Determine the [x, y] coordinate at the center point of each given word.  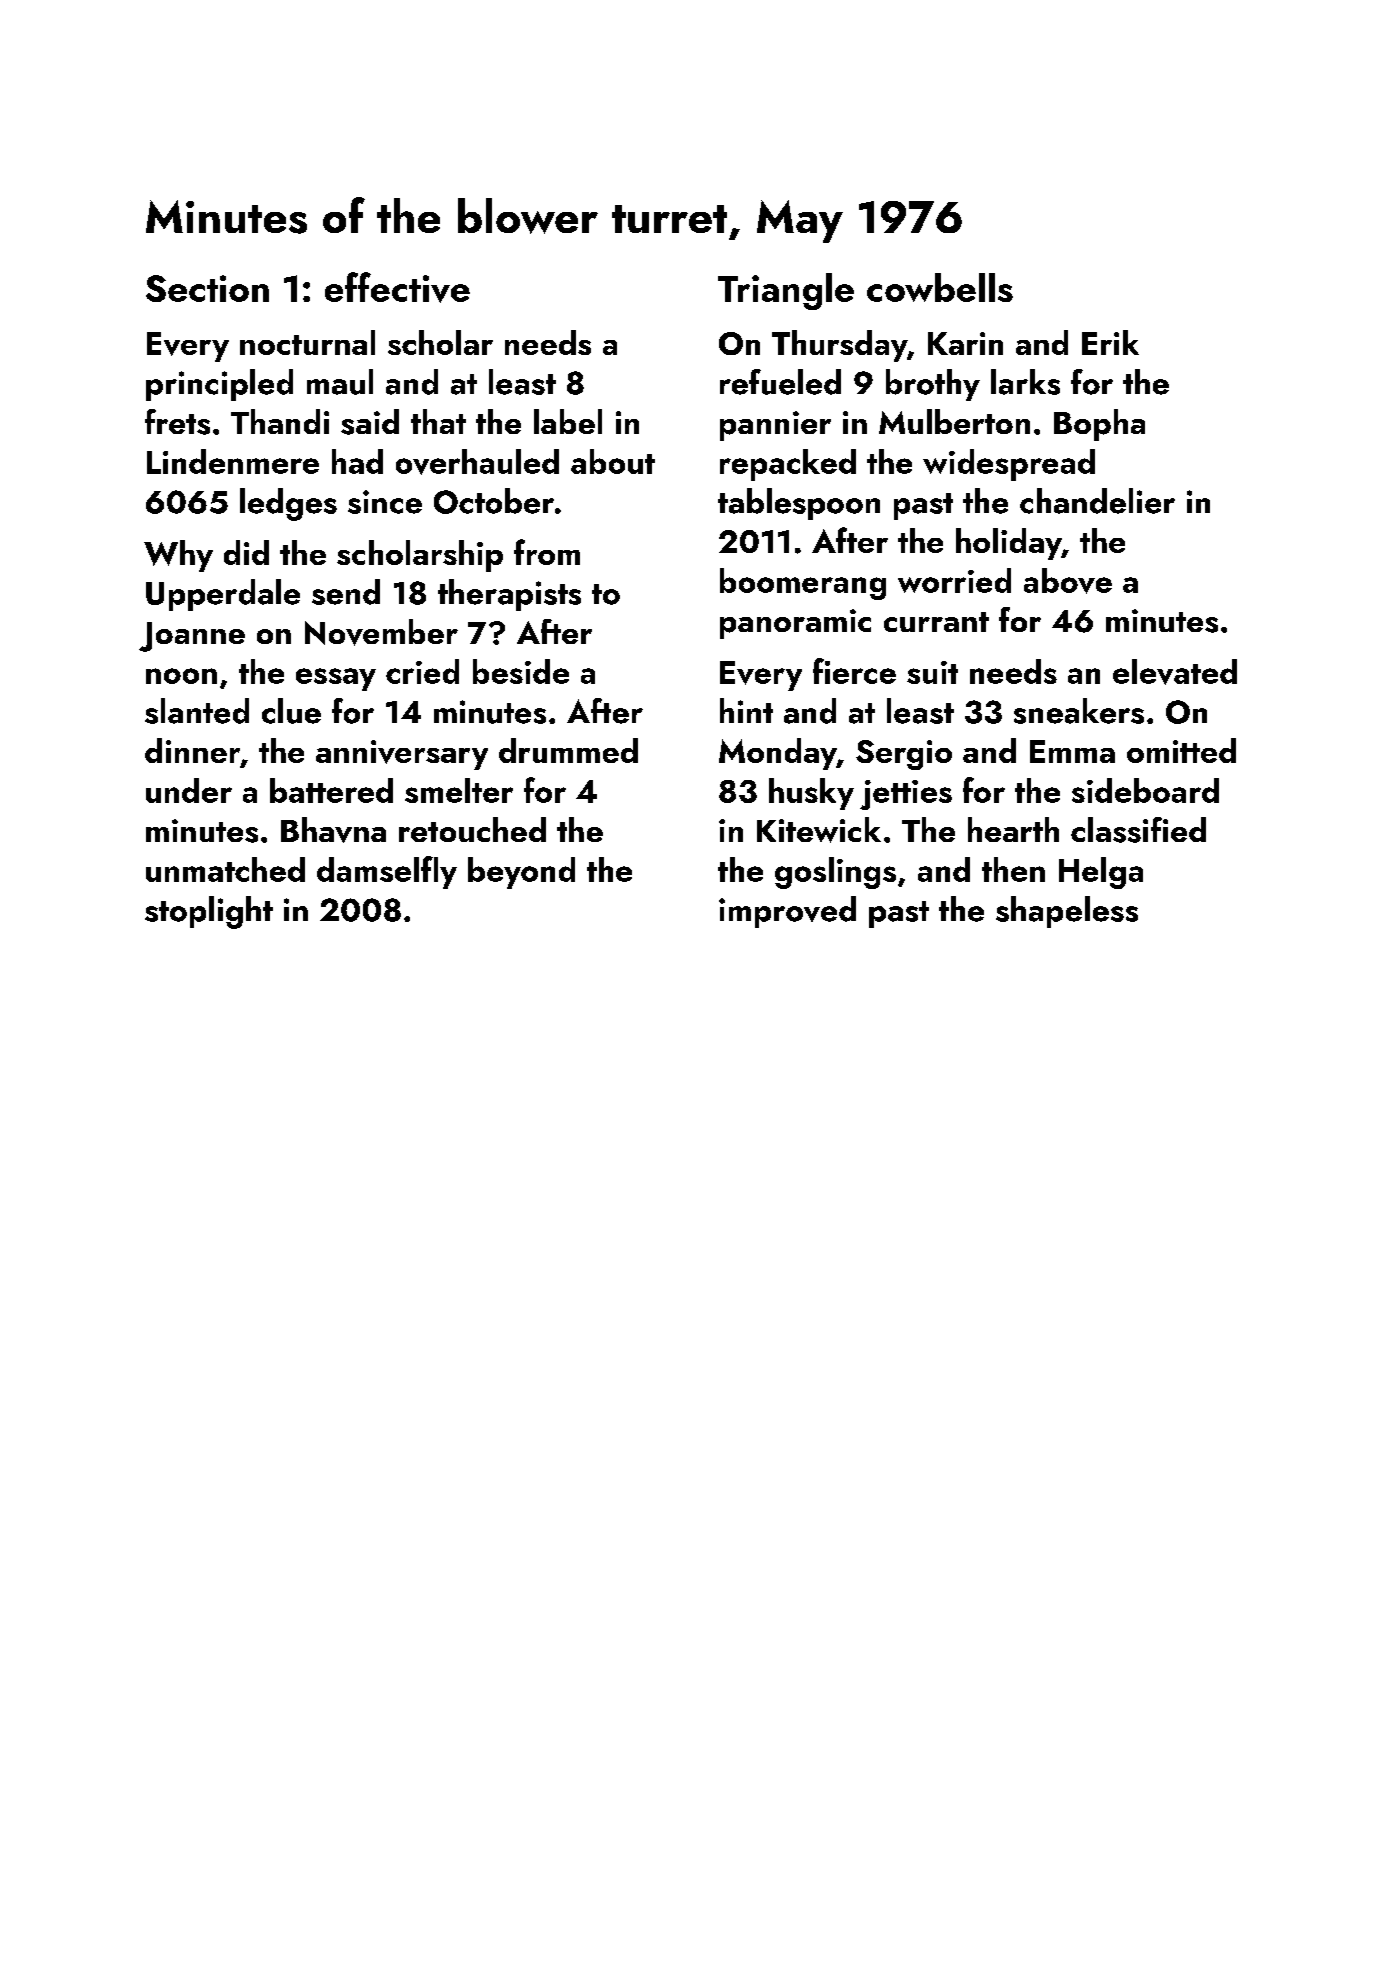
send [346, 592]
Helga [1101, 873]
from [547, 552]
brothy [933, 385]
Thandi [280, 421]
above [1068, 581]
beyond [521, 873]
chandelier [1097, 501]
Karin [965, 343]
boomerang [803, 584]
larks [1025, 382]
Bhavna [333, 830]
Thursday [839, 346]
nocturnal [307, 342]
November [381, 632]
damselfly [387, 872]
